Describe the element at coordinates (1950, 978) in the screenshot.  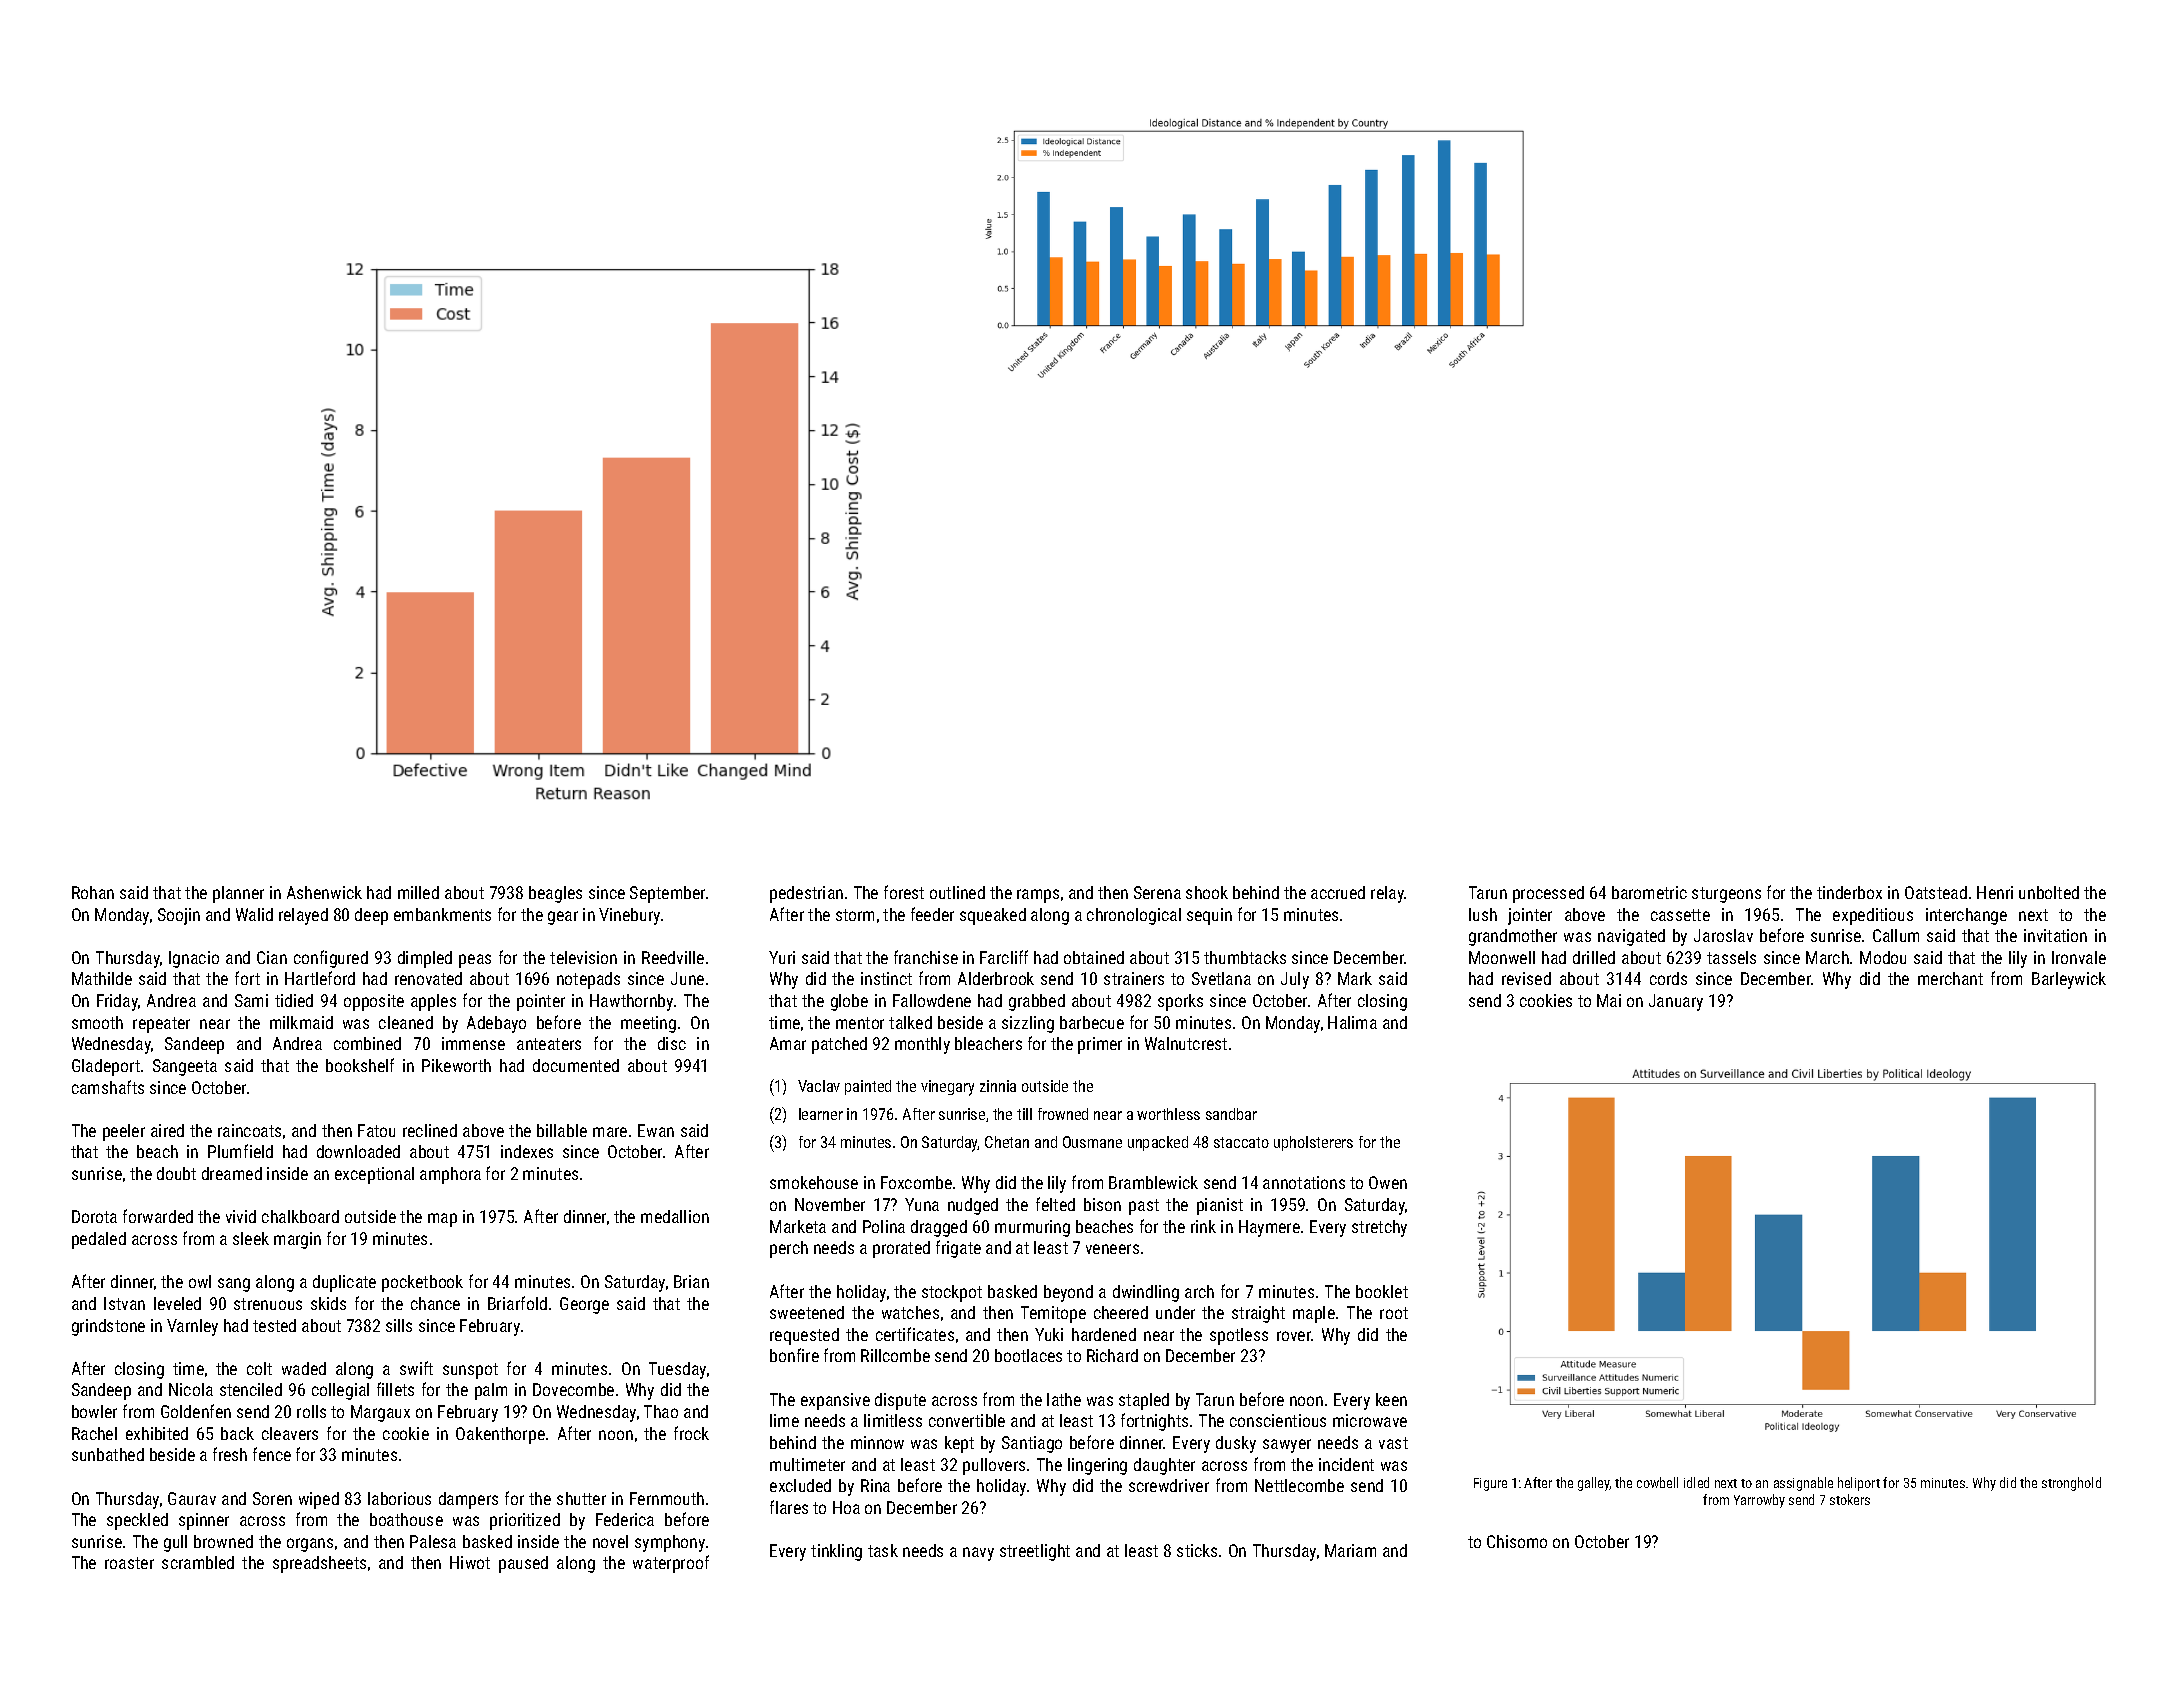
I see `merchant` at that location.
